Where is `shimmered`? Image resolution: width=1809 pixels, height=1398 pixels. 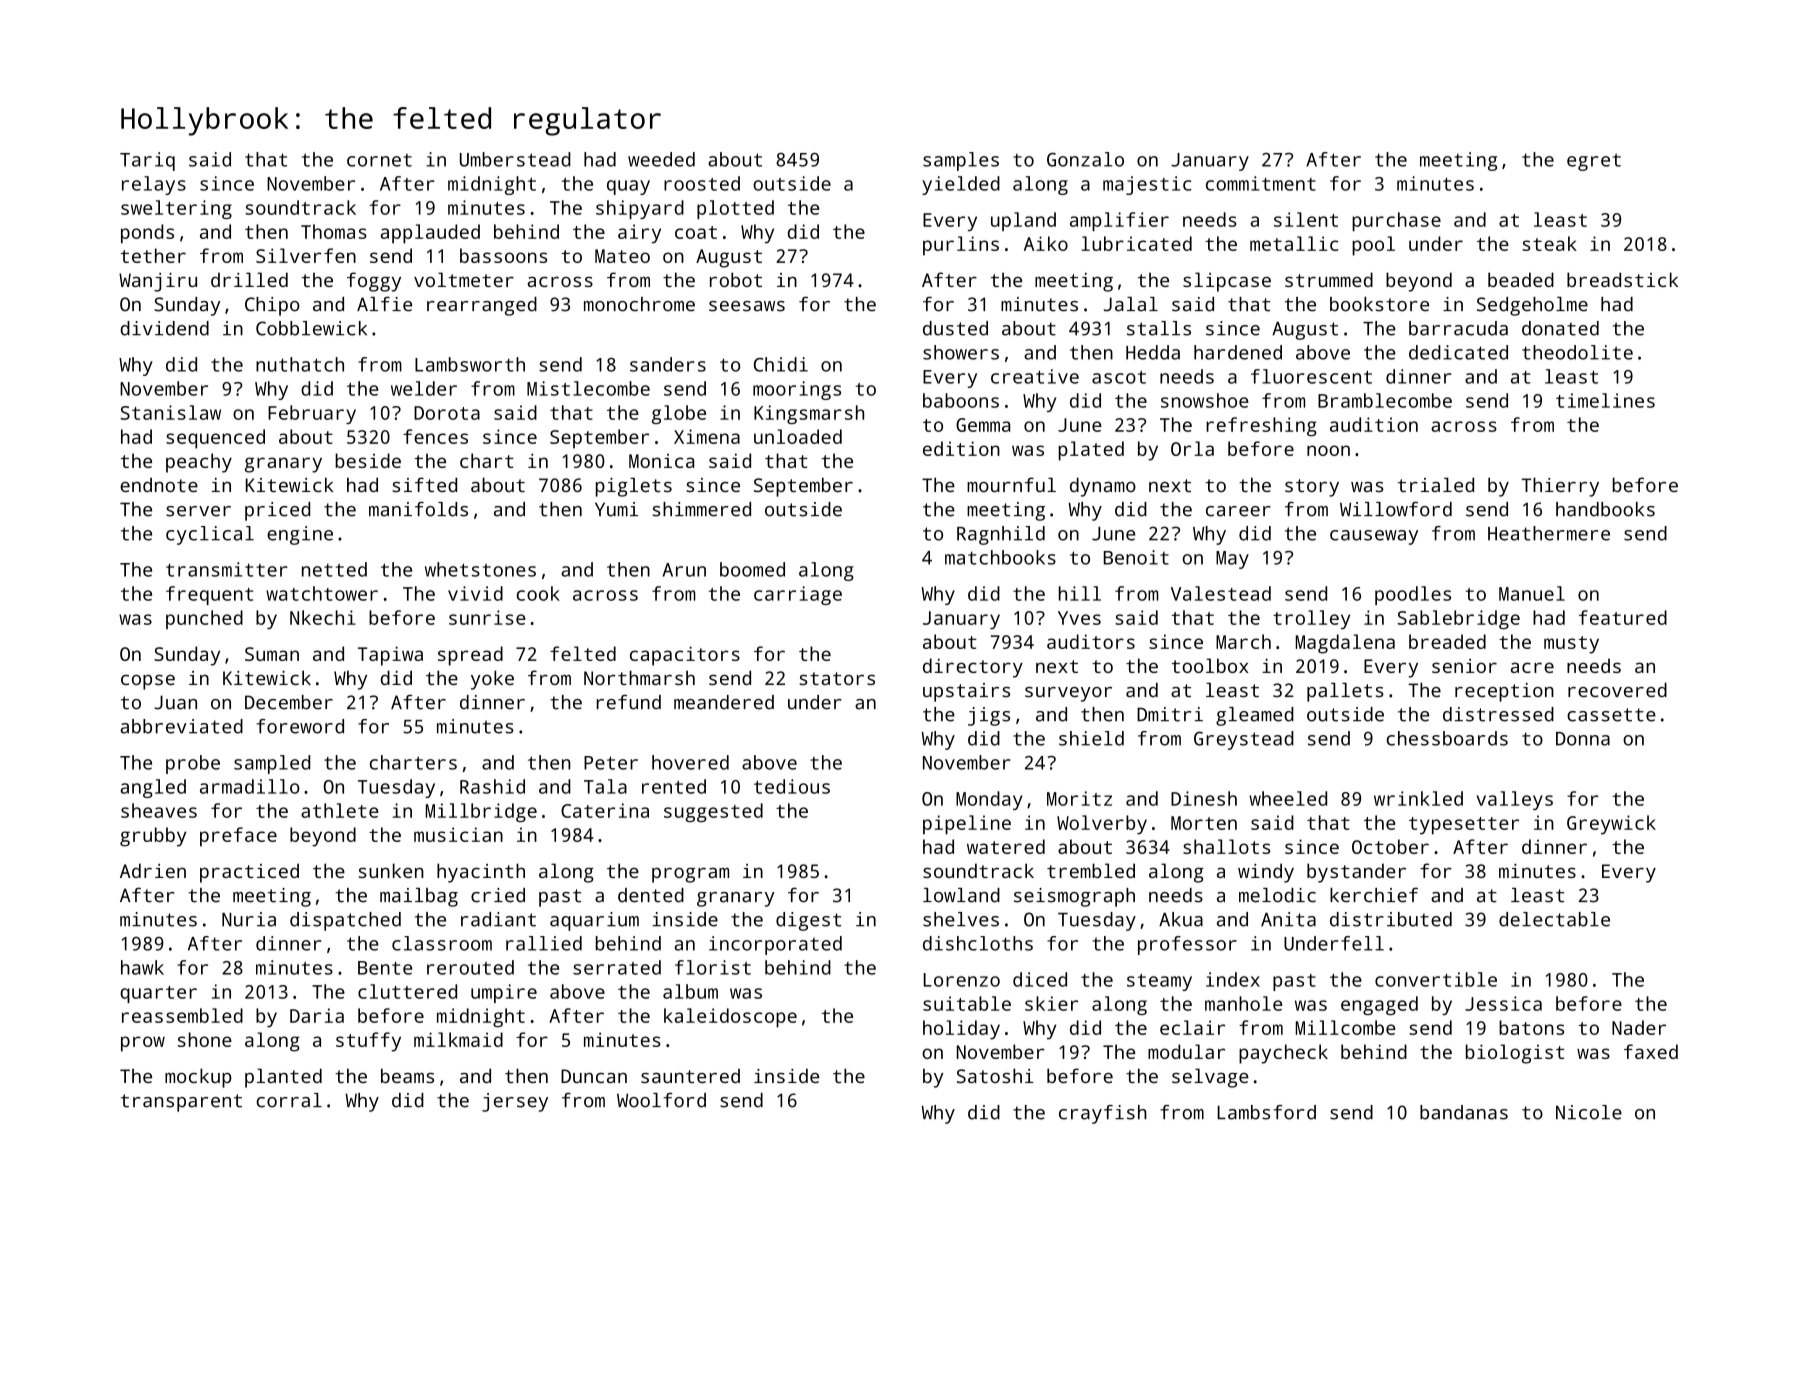 shimmered is located at coordinates (702, 509).
